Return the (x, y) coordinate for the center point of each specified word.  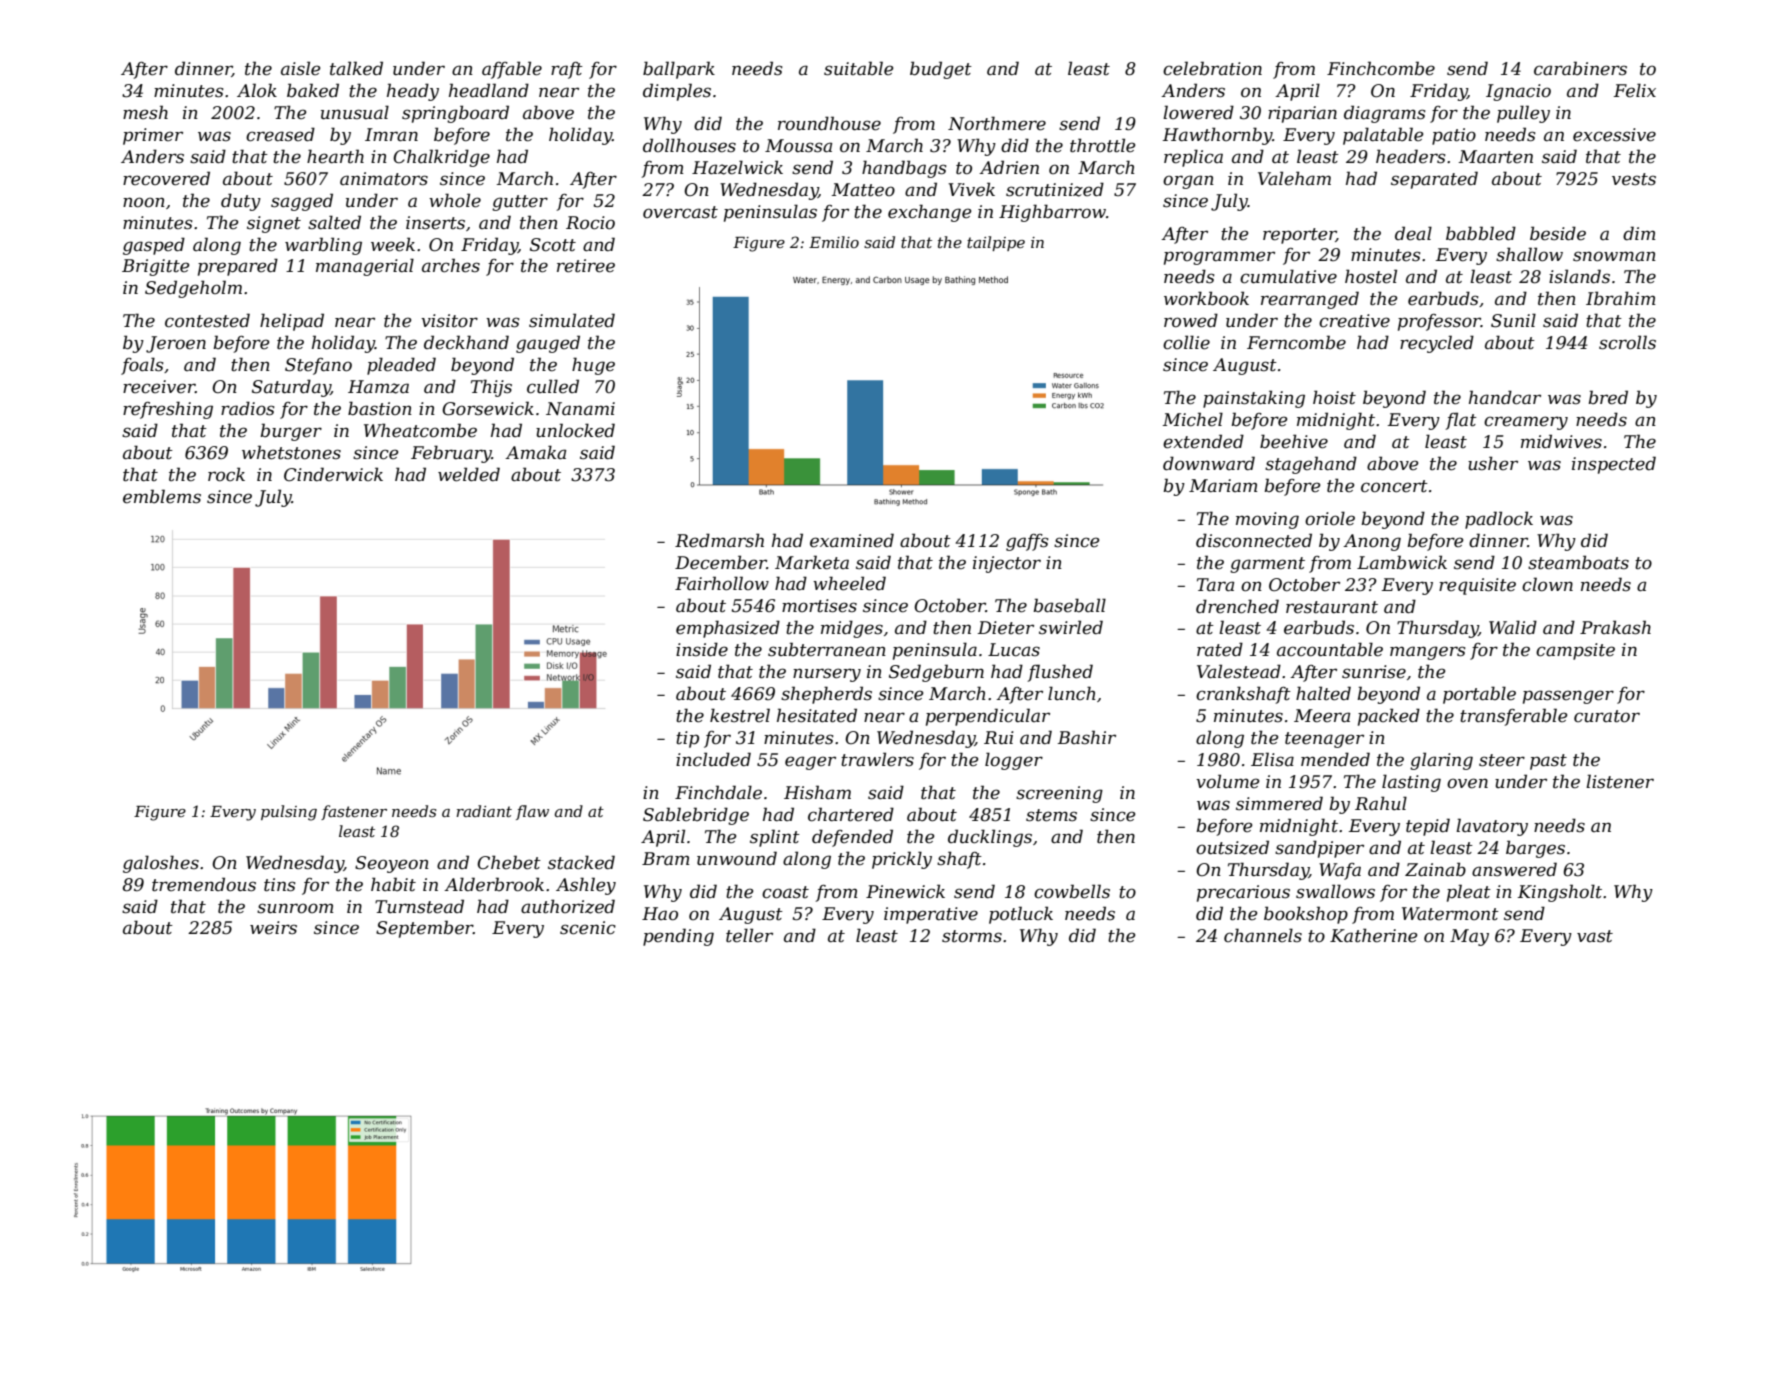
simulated (572, 320)
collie (1186, 342)
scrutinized (1055, 189)
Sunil (1513, 320)
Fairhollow (722, 583)
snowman (1614, 256)
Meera (1322, 716)
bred (1608, 397)
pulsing (289, 813)
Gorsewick (488, 408)
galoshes (161, 864)
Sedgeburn (936, 673)
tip (687, 739)
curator (1607, 716)
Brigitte (155, 267)
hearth (335, 156)
